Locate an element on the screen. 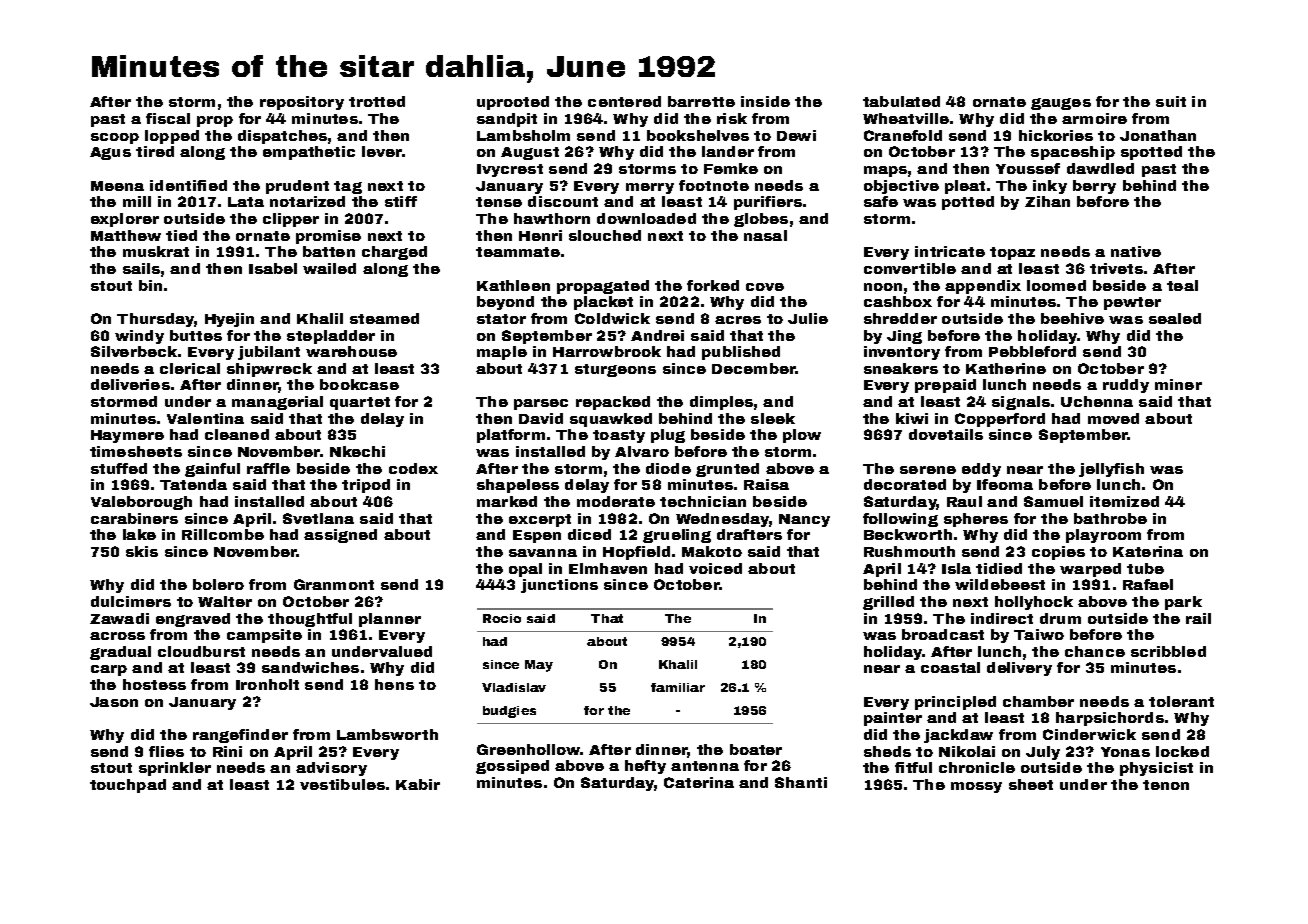 The height and width of the screenshot is (924, 1308). Lambsholm is located at coordinates (523, 135).
